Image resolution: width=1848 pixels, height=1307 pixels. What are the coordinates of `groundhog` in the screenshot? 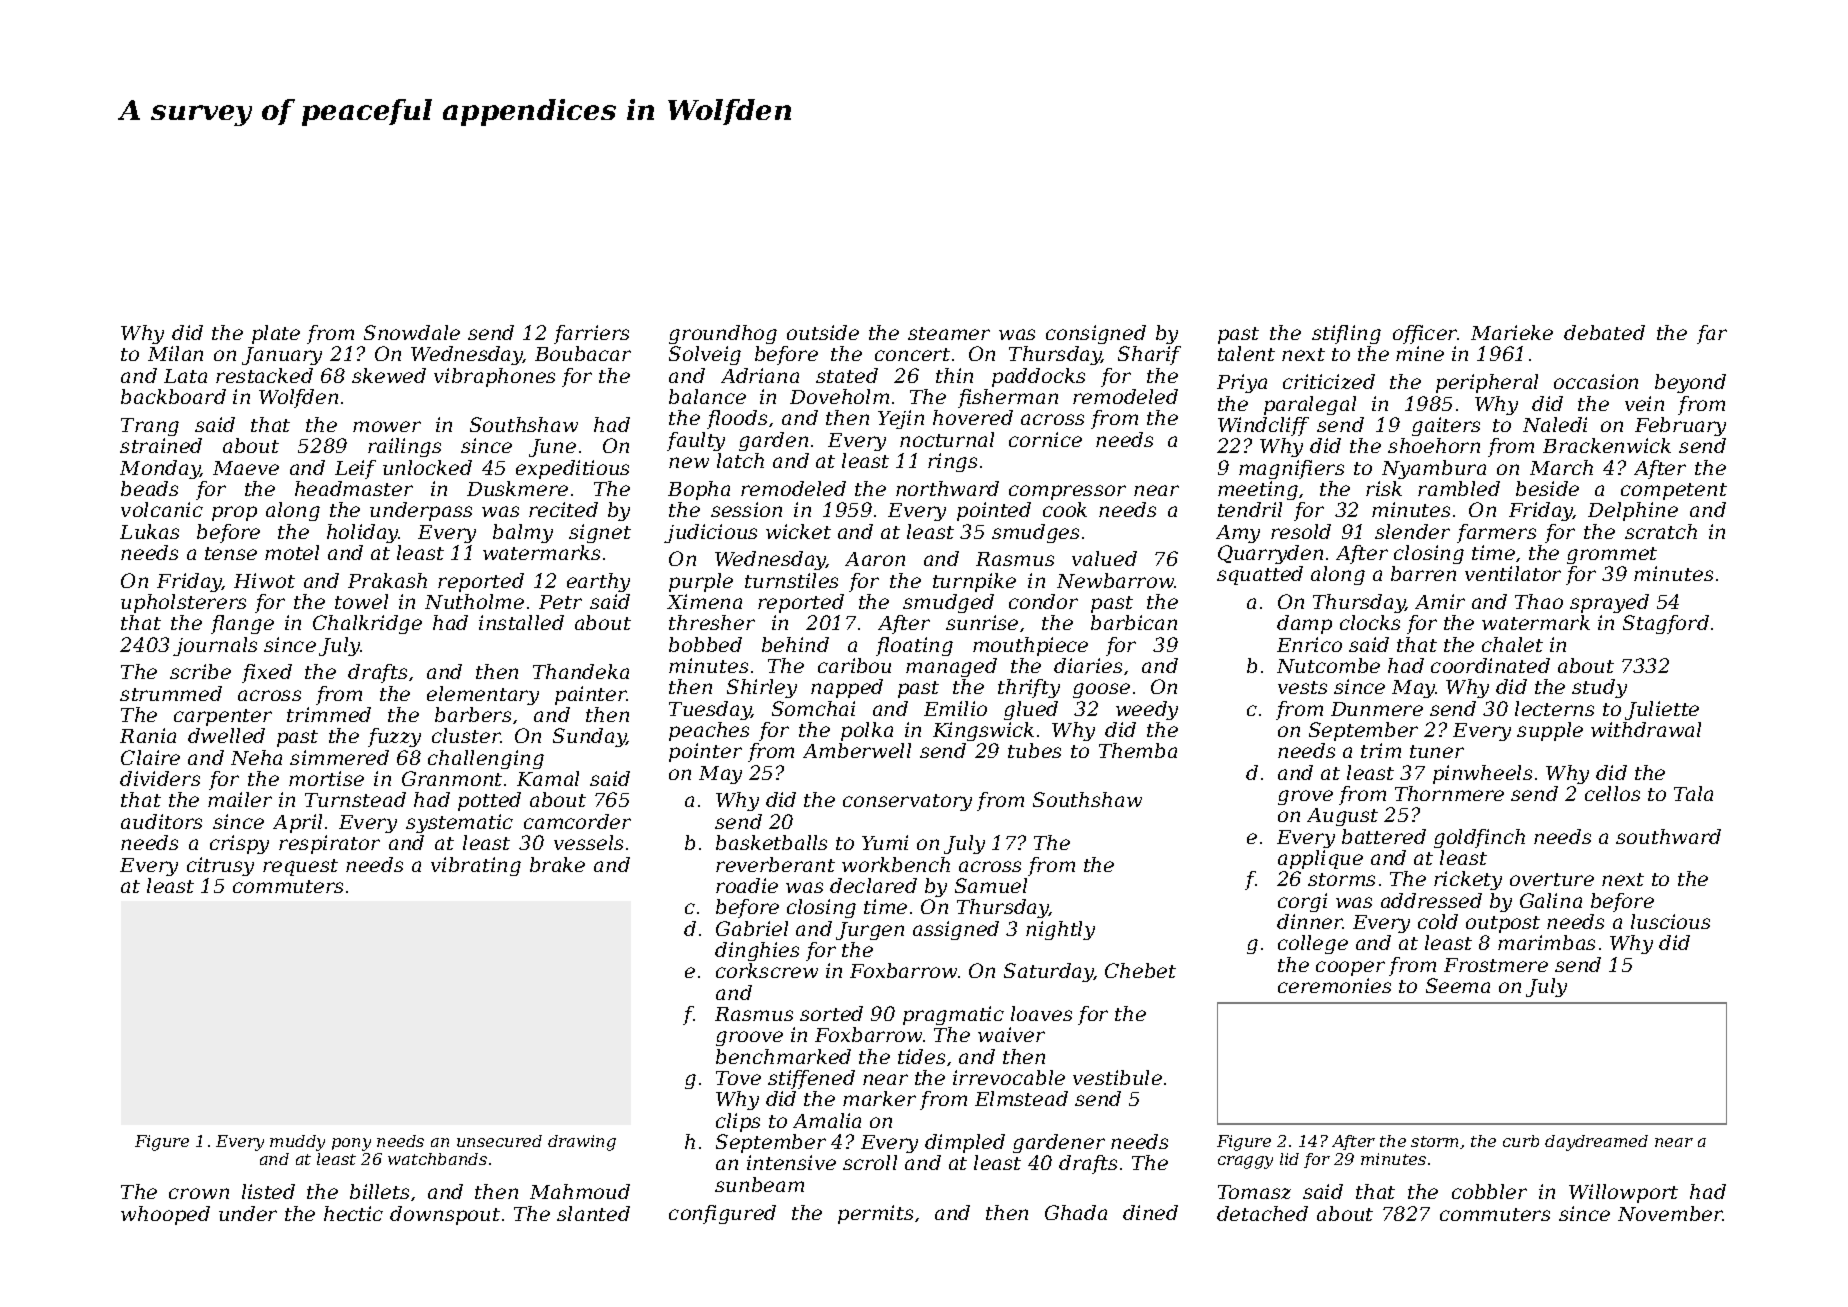 It's located at (723, 334).
